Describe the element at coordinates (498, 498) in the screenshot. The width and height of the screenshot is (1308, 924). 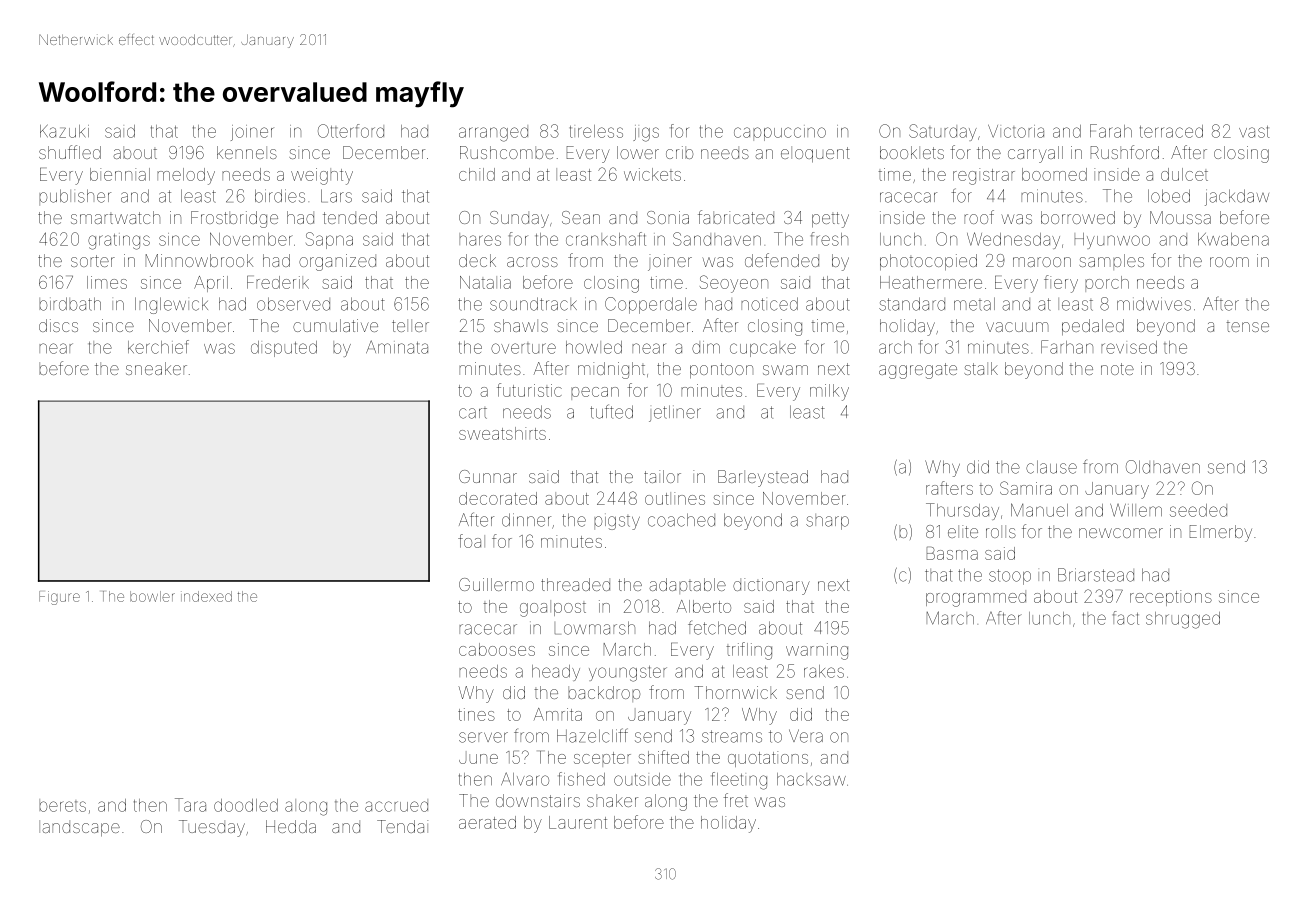
I see `decorated` at that location.
